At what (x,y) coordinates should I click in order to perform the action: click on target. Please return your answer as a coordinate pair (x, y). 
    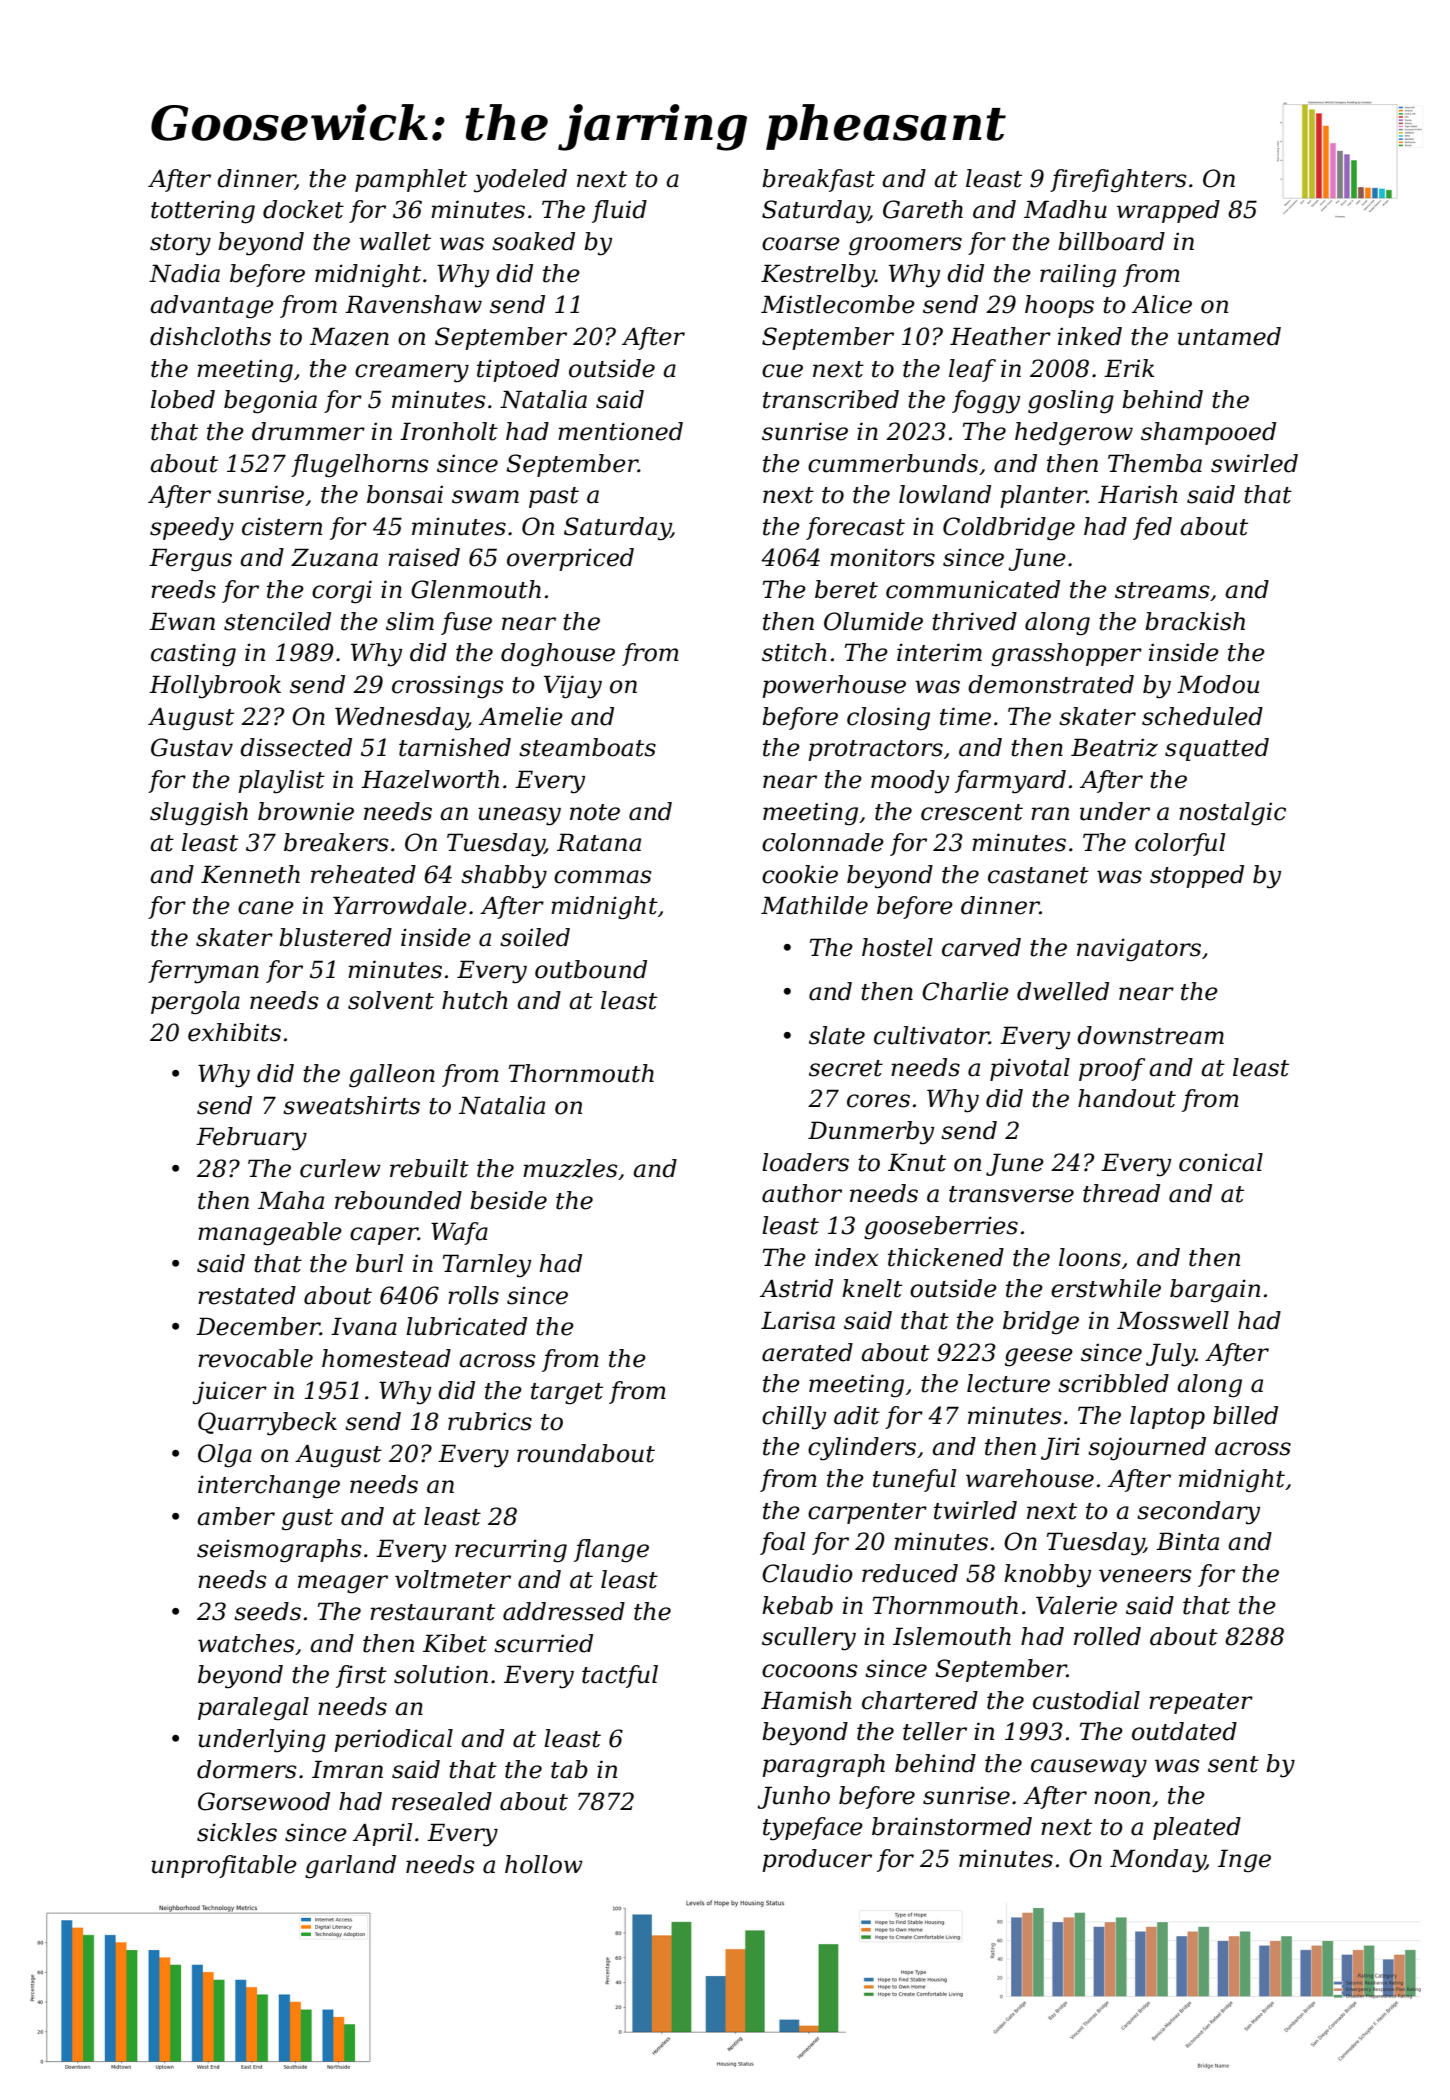
    Looking at the image, I should click on (567, 1394).
